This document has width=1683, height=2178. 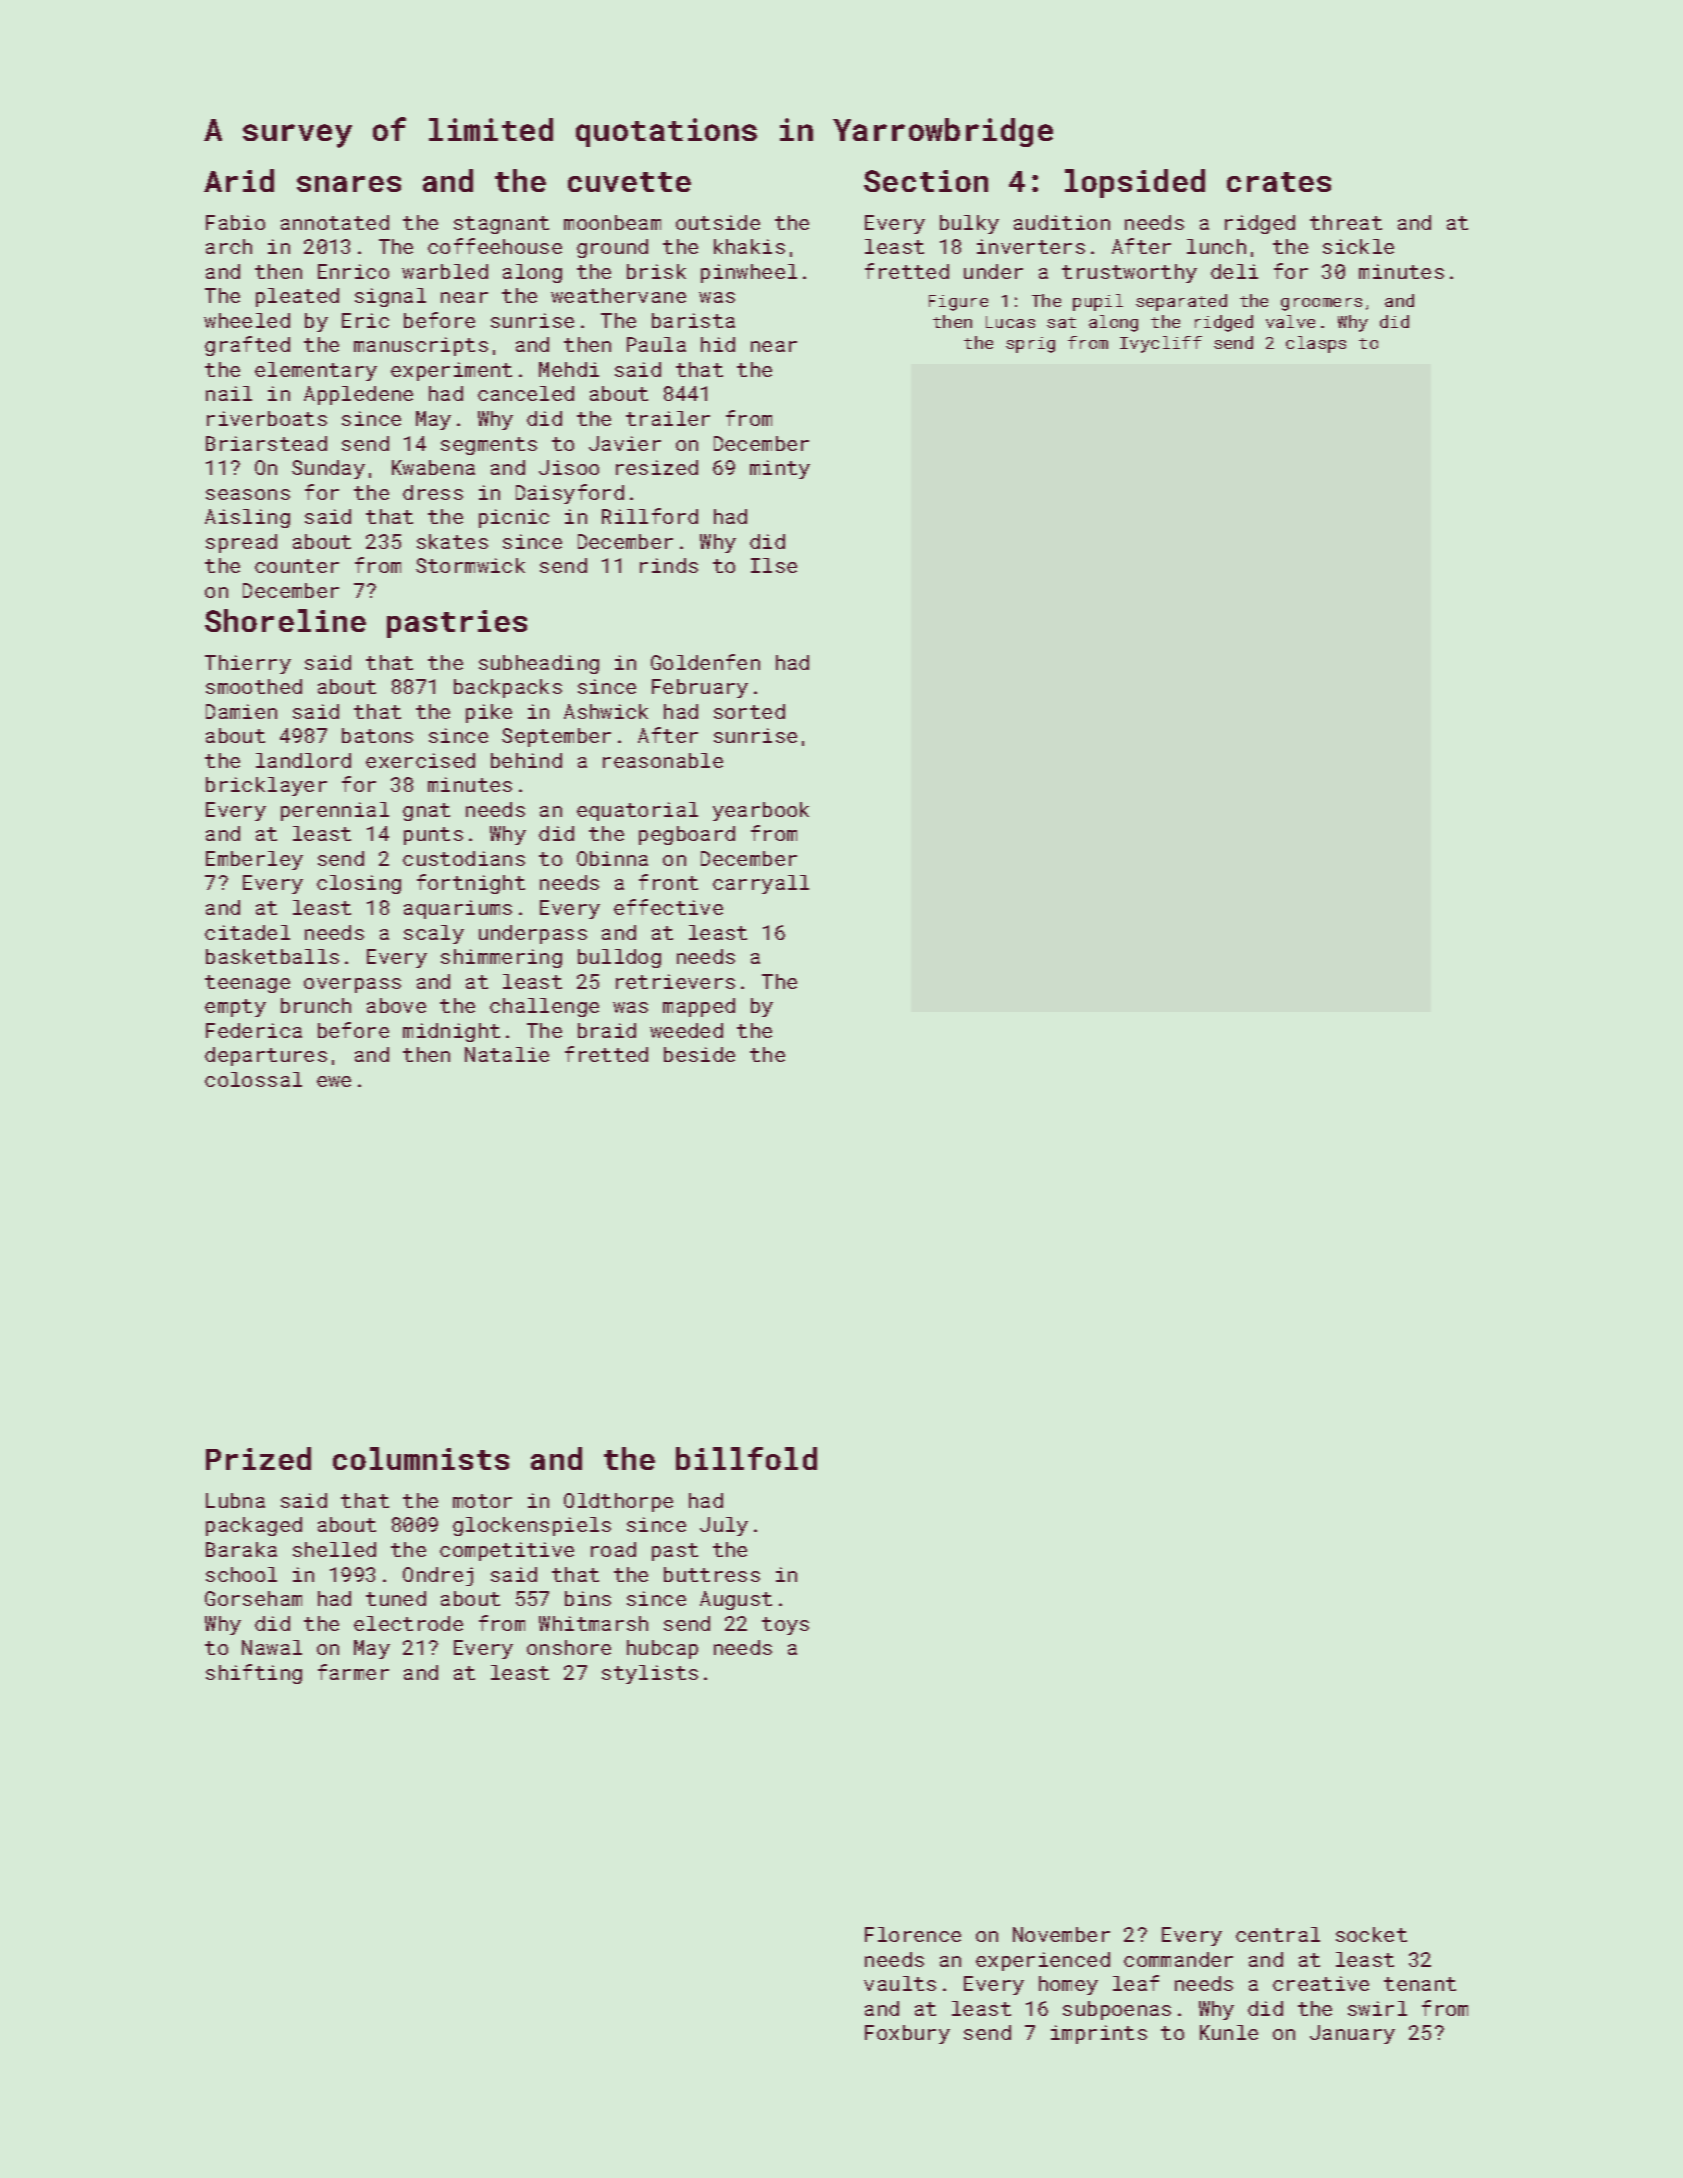 What do you see at coordinates (746, 1458) in the document?
I see `billfold` at bounding box center [746, 1458].
